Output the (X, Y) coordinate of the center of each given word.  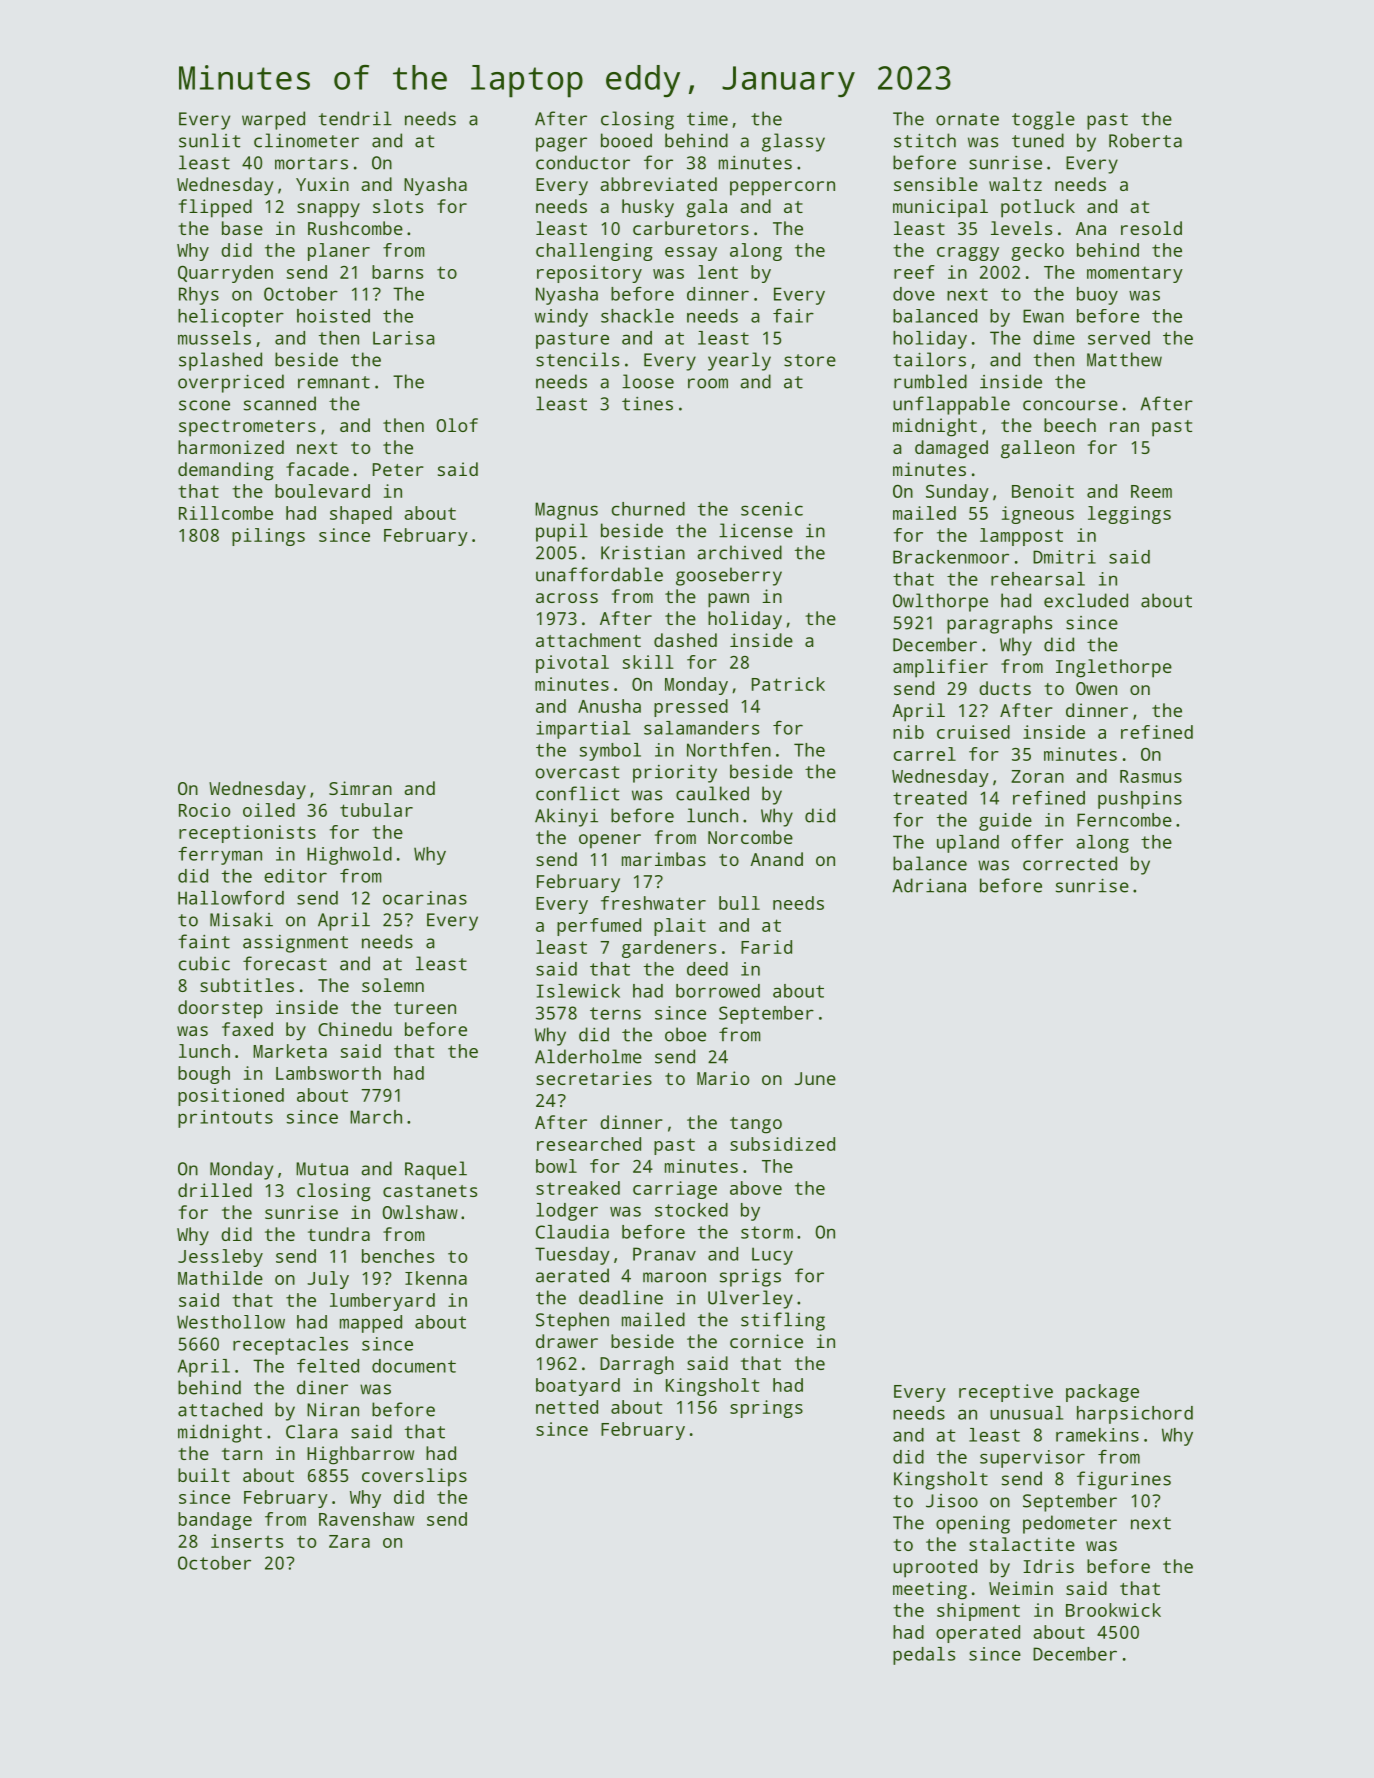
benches (398, 1256)
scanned (280, 403)
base (242, 228)
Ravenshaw (366, 1519)
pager (561, 144)
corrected (1070, 863)
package (1102, 1393)
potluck (1038, 208)
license (756, 530)
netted (567, 1407)
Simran (360, 788)
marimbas (664, 859)
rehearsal (1038, 579)
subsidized (782, 1144)
